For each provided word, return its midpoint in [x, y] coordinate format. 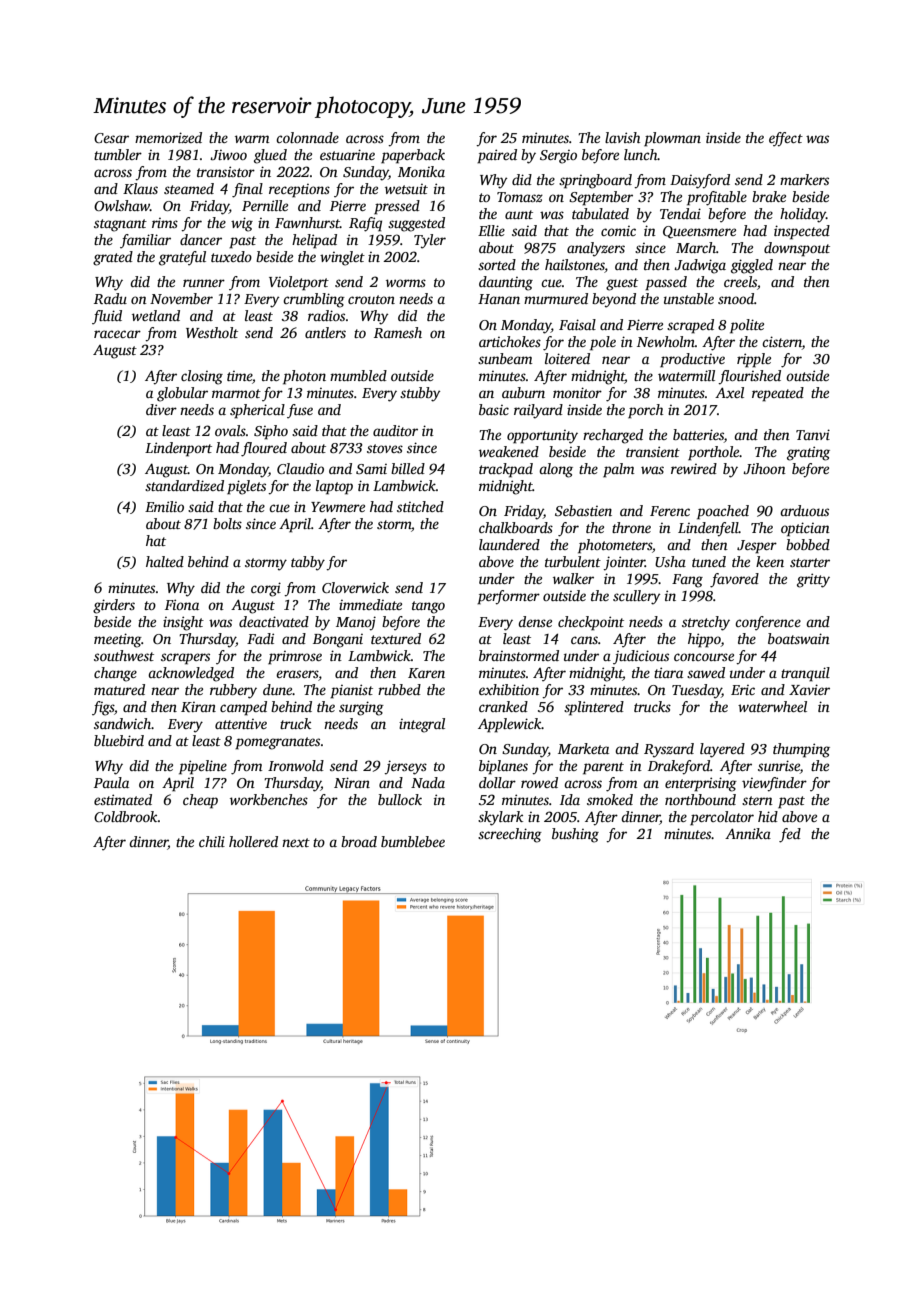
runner [204, 283]
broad [359, 841]
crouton [371, 299]
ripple [754, 360]
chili [212, 841]
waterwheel [772, 706]
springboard [595, 181]
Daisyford [700, 181]
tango [428, 607]
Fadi [260, 638]
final [247, 190]
